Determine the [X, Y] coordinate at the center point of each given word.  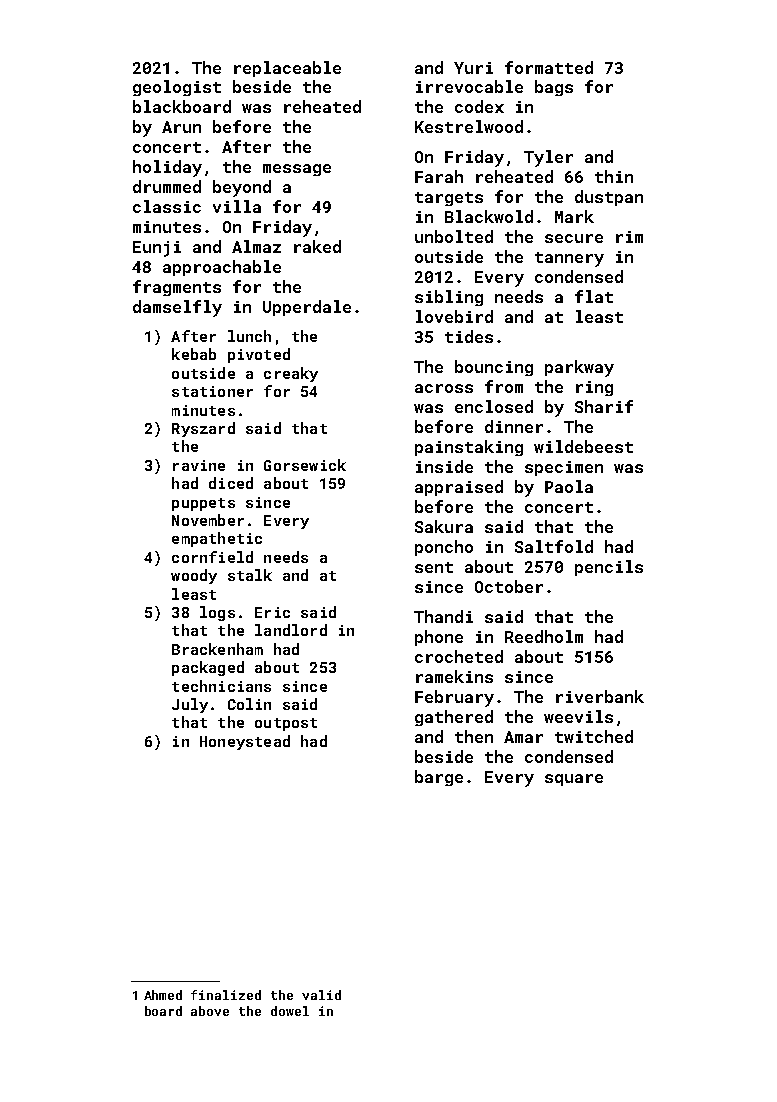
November [208, 520]
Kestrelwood [469, 126]
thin [614, 176]
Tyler [548, 158]
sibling [449, 298]
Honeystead [245, 742]
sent [434, 567]
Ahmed [163, 995]
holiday [167, 168]
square [574, 780]
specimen [564, 468]
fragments [177, 288]
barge [439, 778]
